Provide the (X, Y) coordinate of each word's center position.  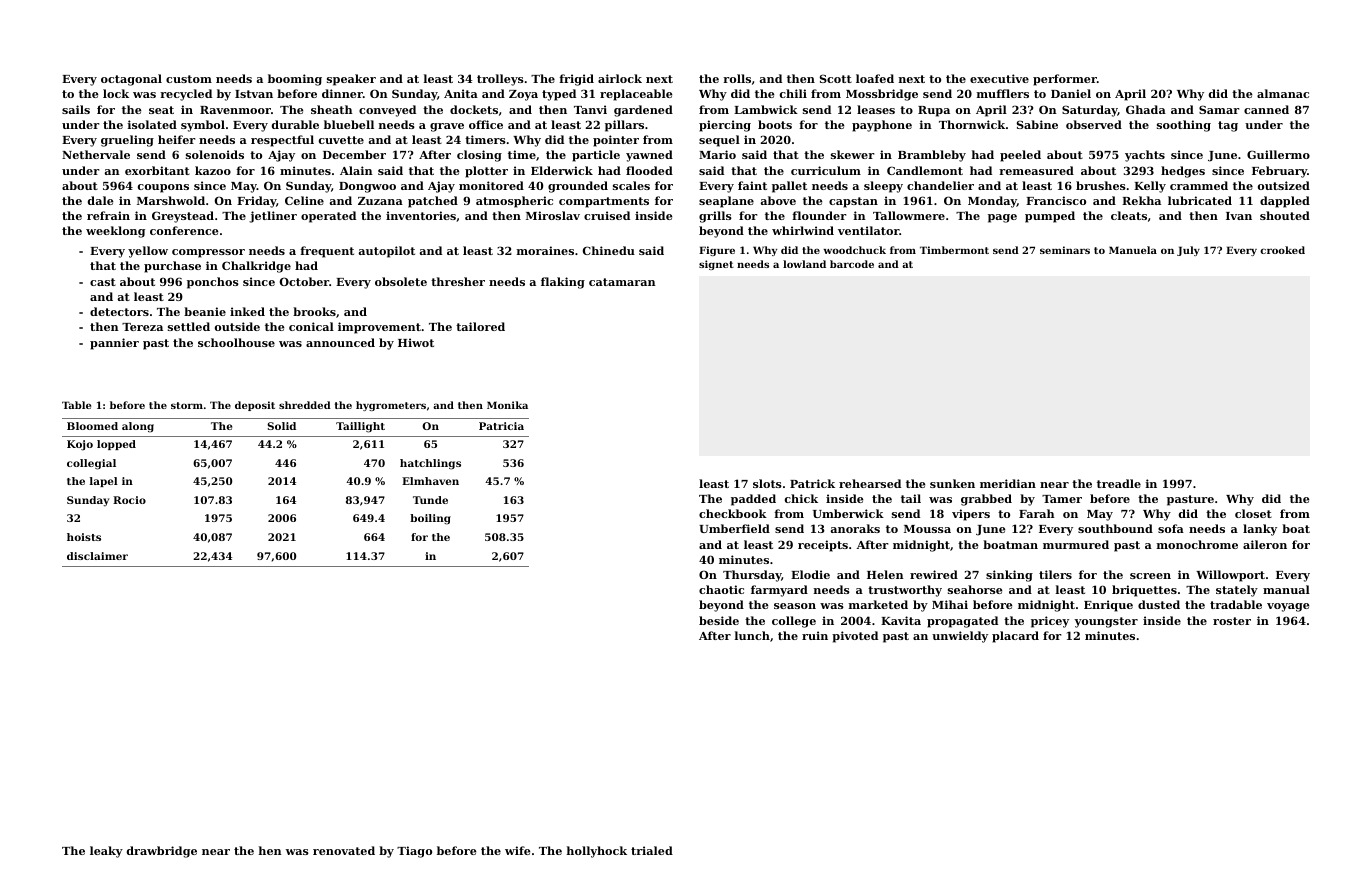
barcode (852, 264)
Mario (717, 154)
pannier (114, 344)
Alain (356, 170)
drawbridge (162, 852)
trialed (652, 850)
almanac (1283, 93)
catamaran (622, 282)
